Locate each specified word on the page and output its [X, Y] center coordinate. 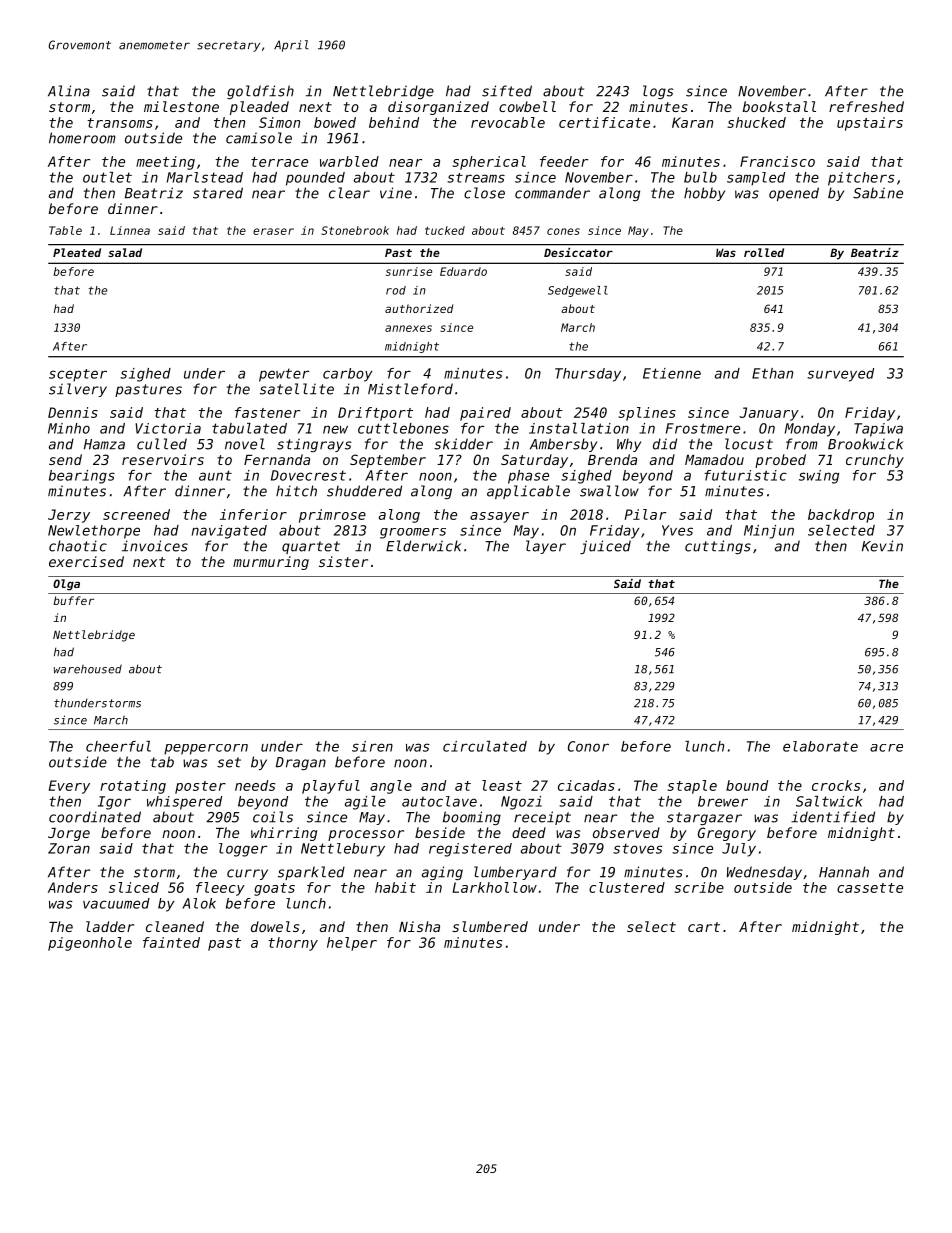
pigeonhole [90, 944]
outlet [107, 177]
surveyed [840, 375]
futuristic [745, 475]
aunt [215, 475]
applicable [528, 492]
